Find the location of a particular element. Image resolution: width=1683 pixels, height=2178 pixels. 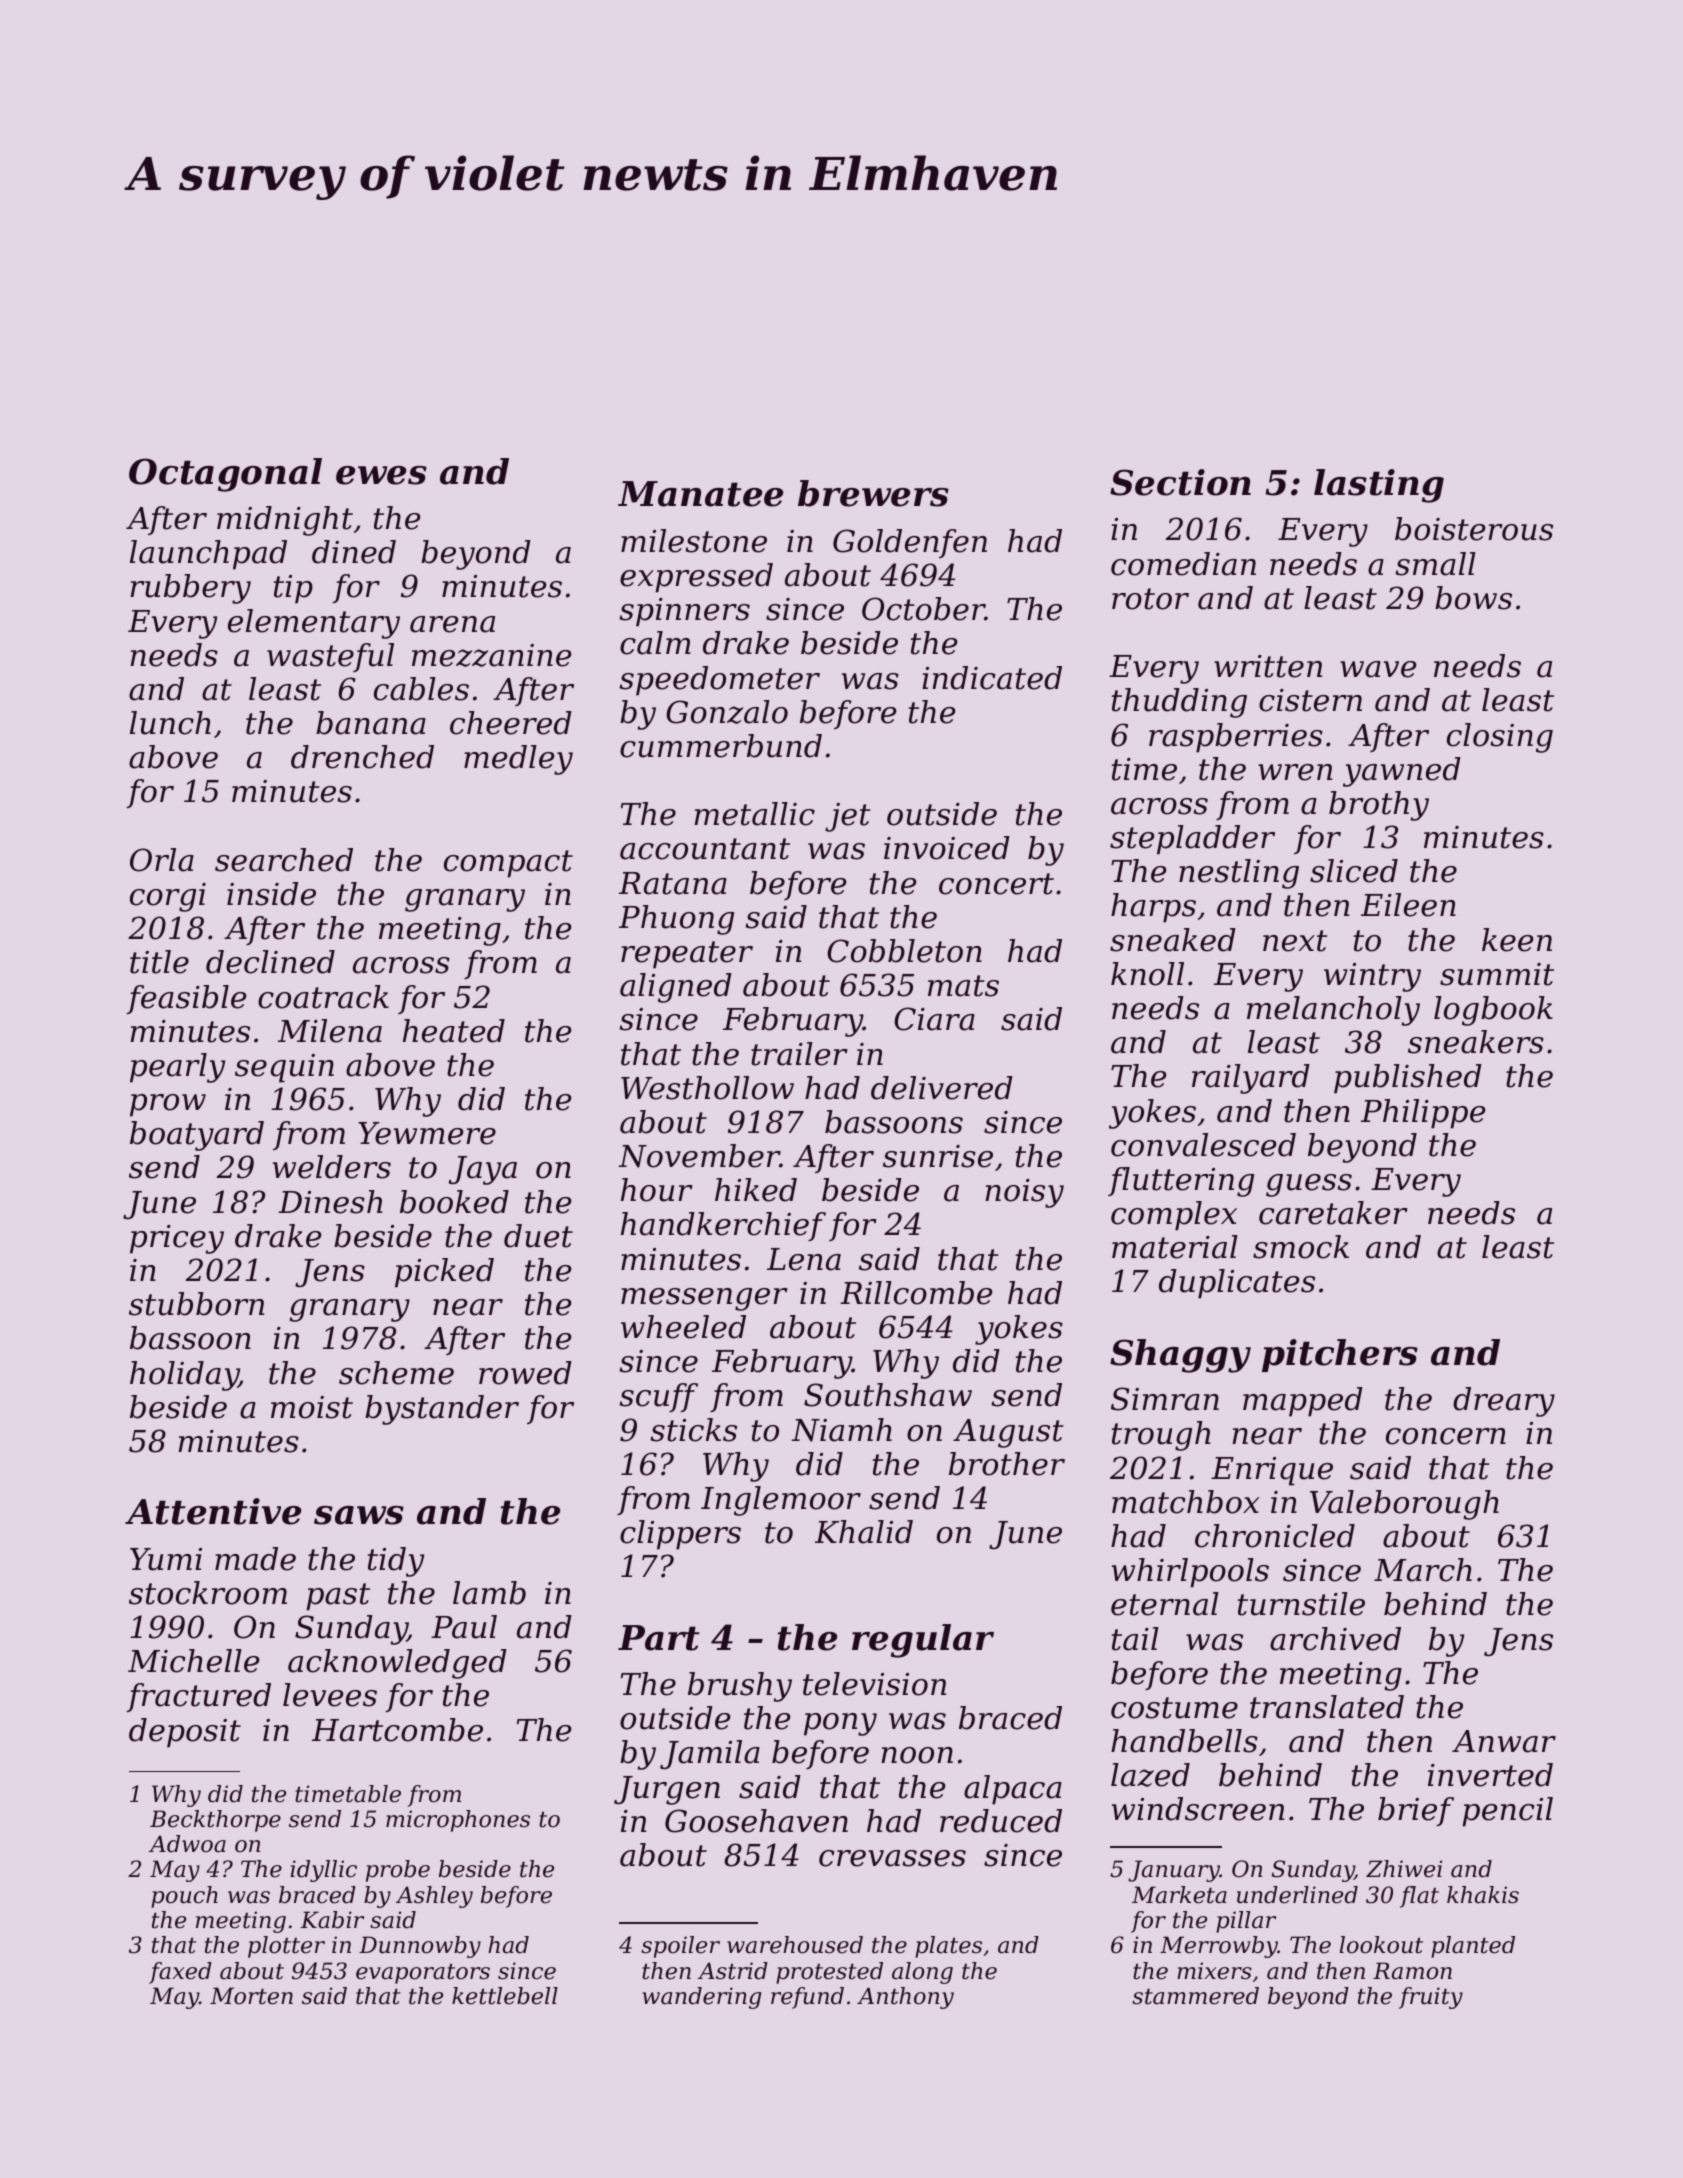

fruity is located at coordinates (1431, 1998).
